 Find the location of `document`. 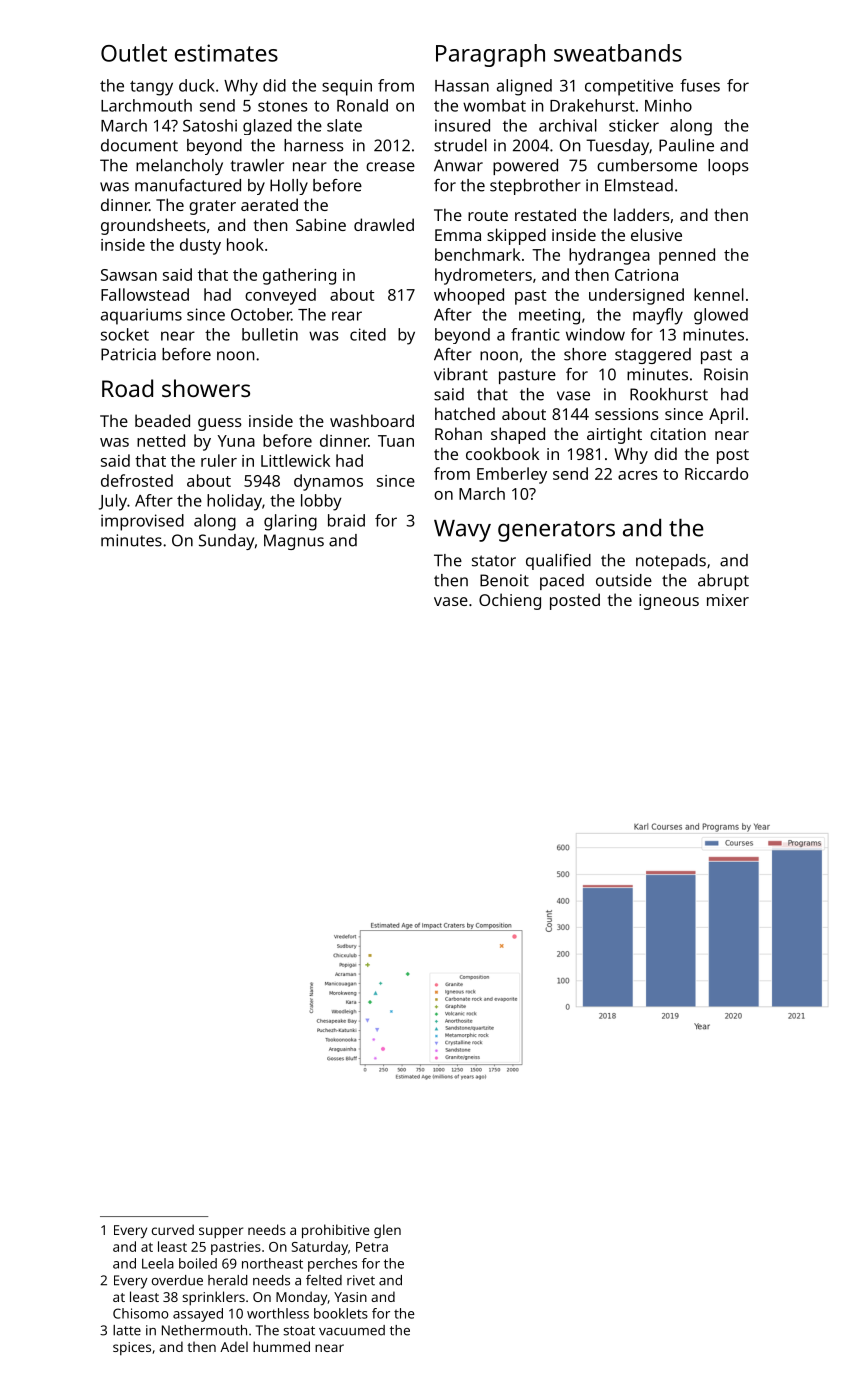

document is located at coordinates (139, 145).
